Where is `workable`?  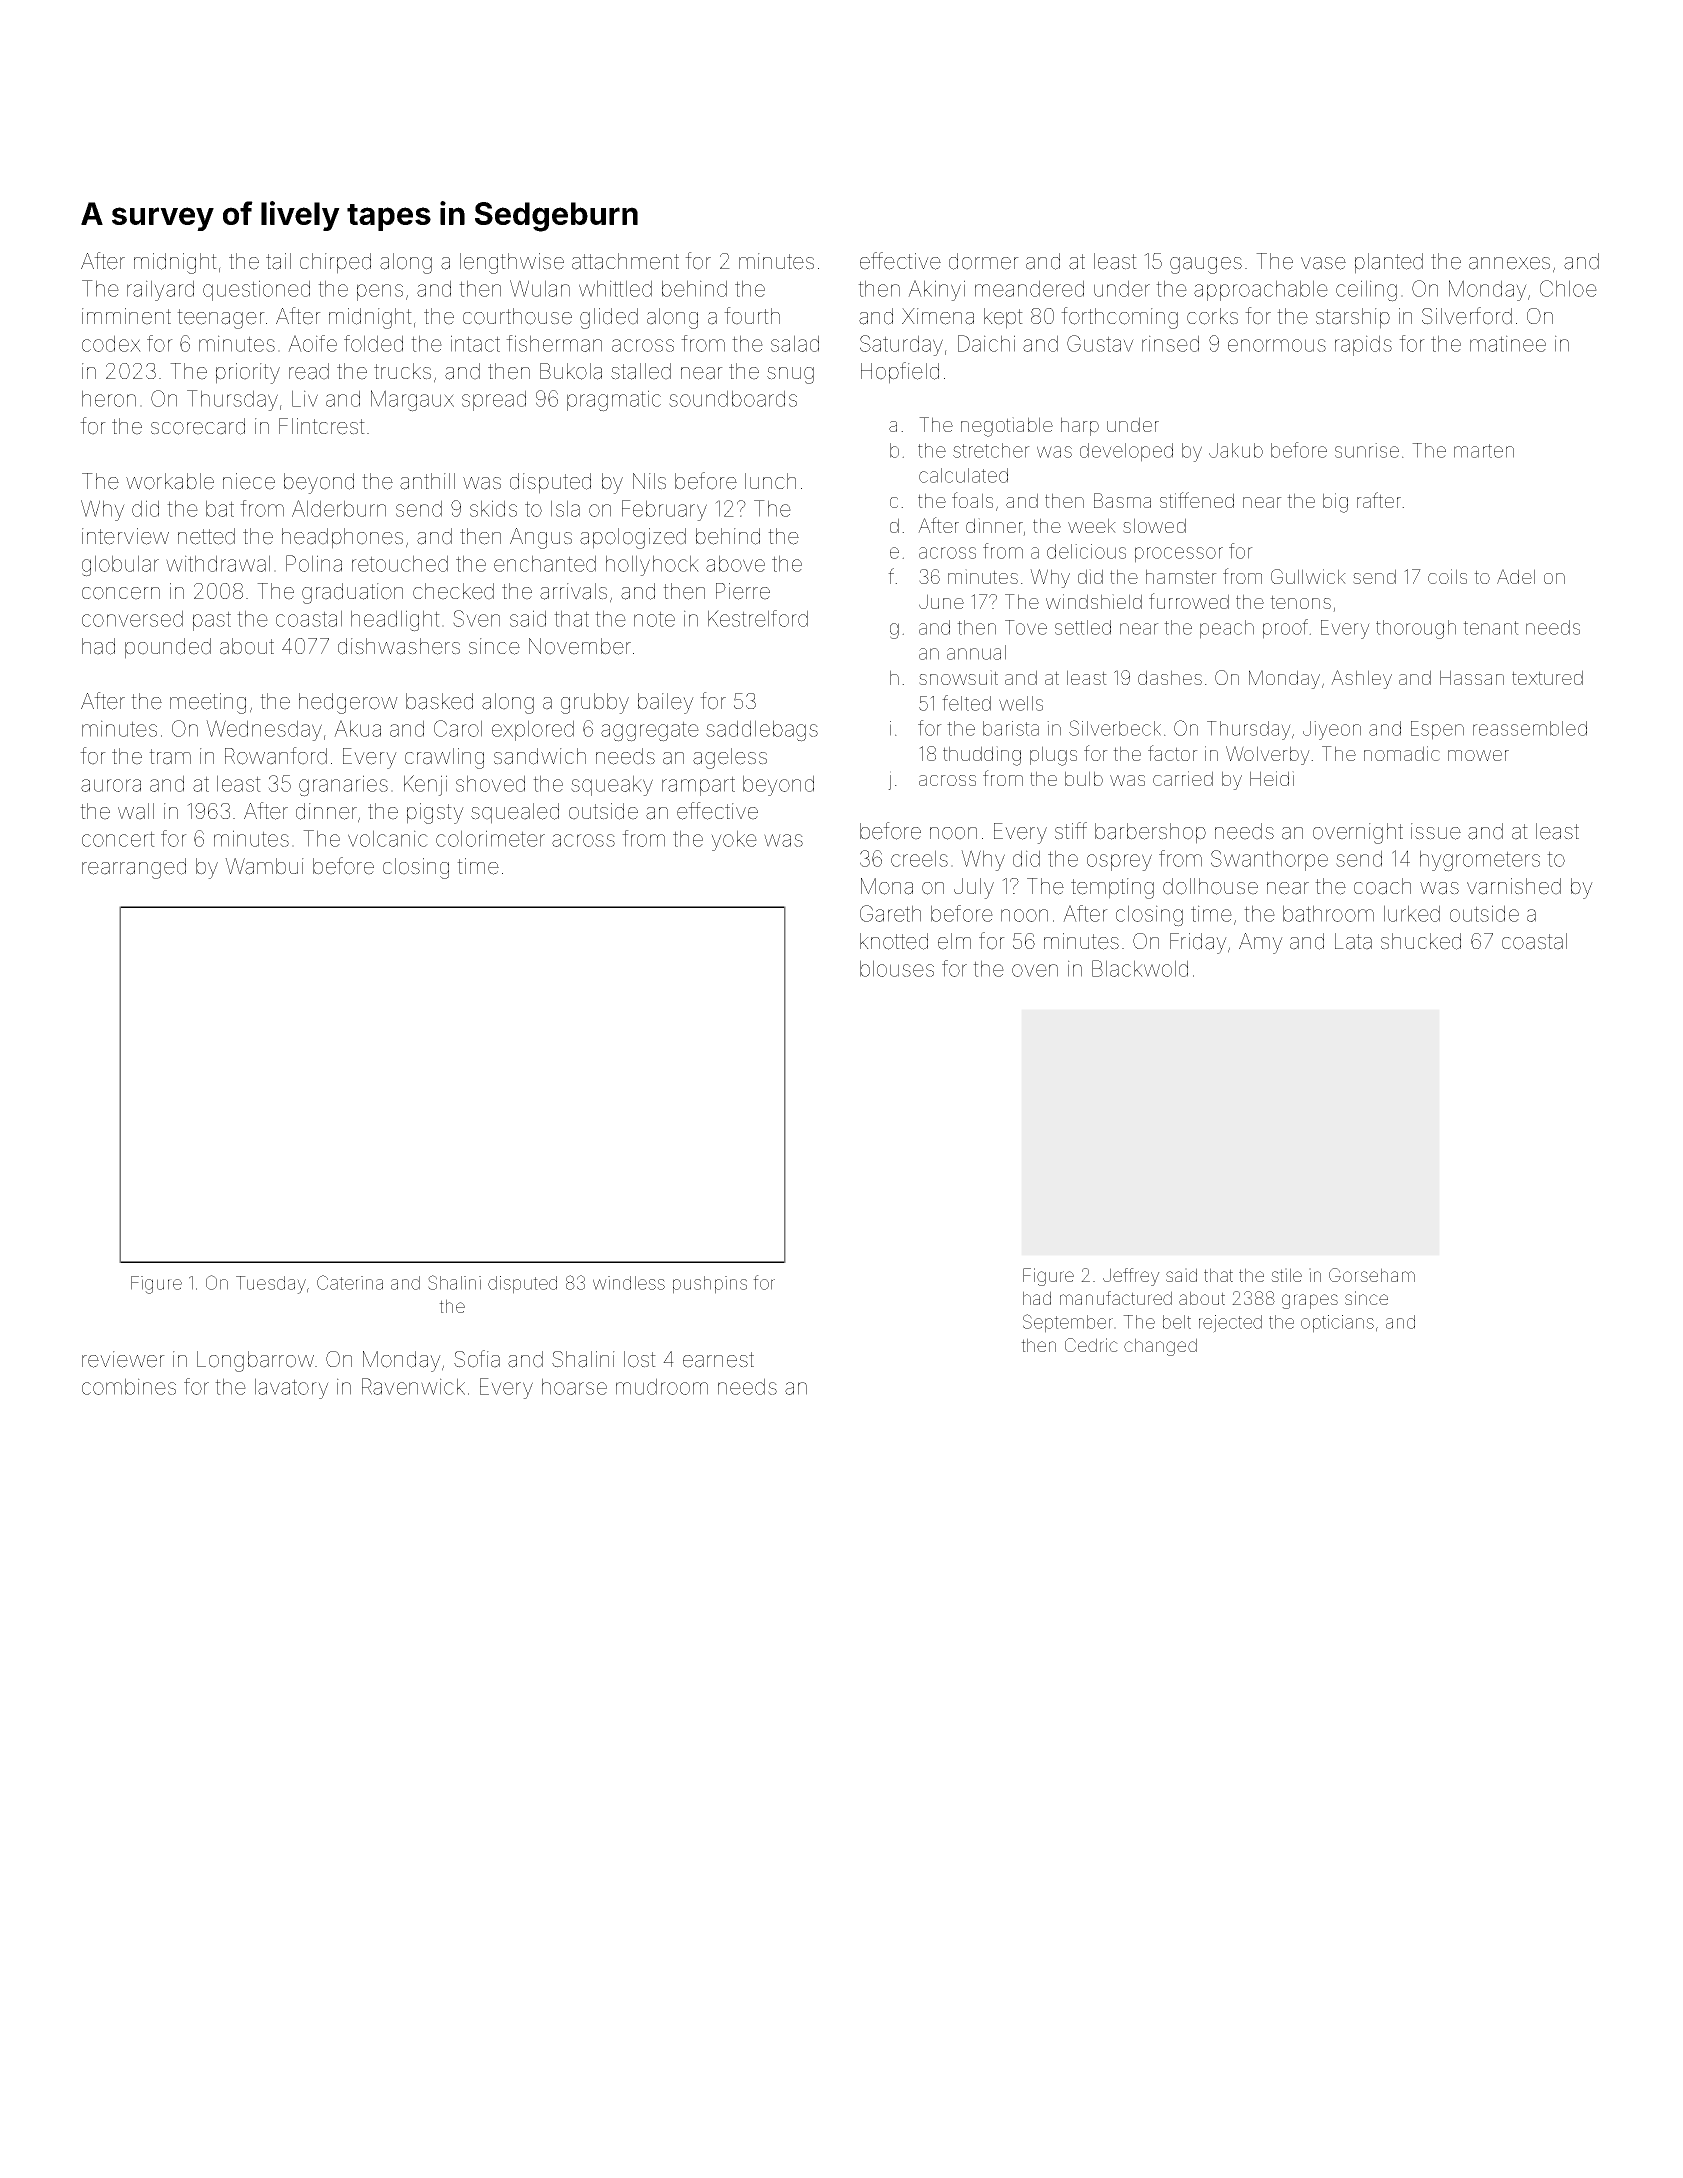
workable is located at coordinates (170, 481).
